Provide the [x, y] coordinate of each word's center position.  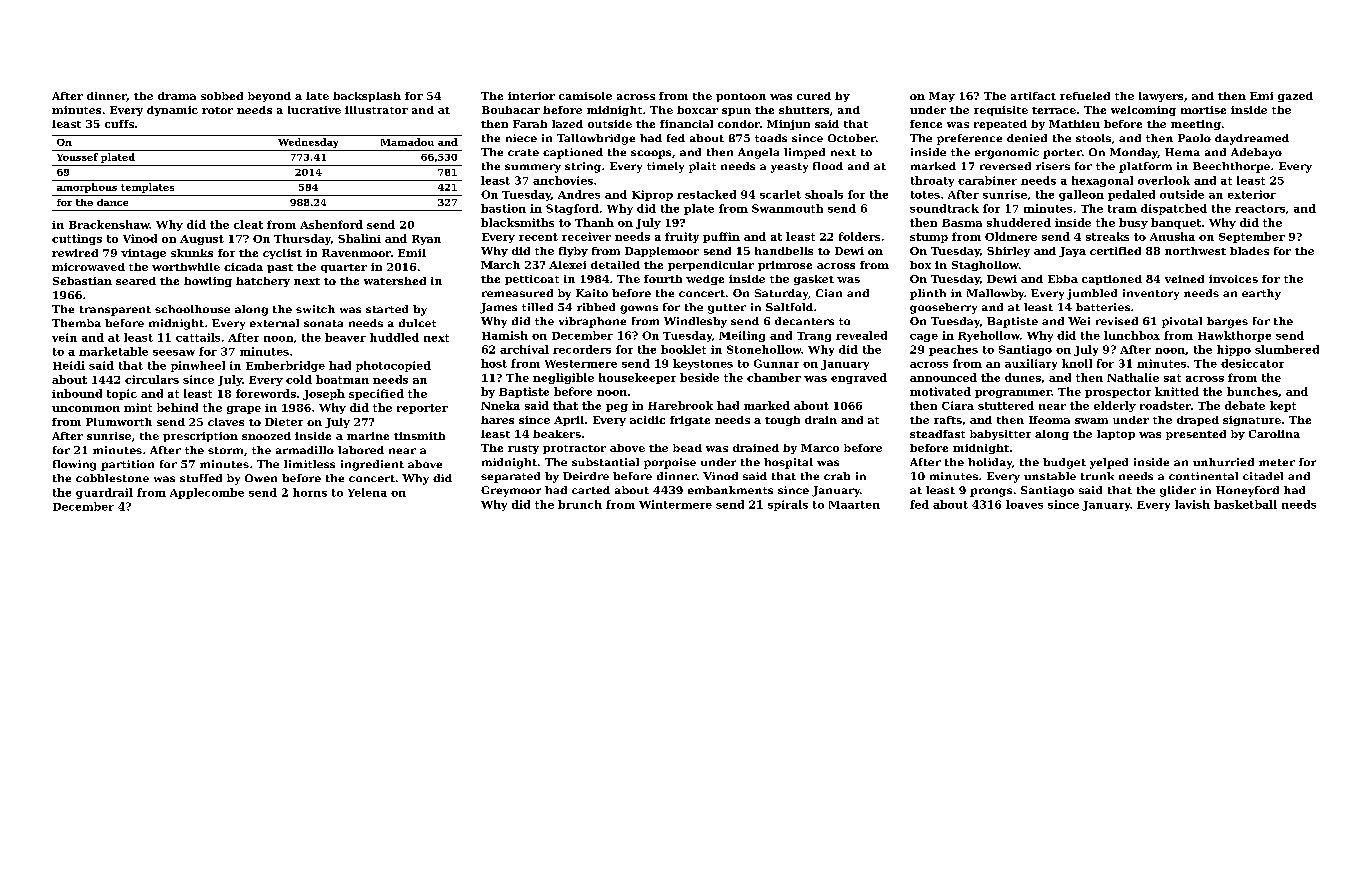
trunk [1097, 476]
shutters [804, 110]
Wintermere [675, 504]
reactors [1260, 209]
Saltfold [789, 307]
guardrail [104, 493]
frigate [690, 421]
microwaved [88, 267]
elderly [1115, 406]
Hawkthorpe [1234, 336]
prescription [200, 437]
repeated [1000, 125]
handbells [784, 251]
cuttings [77, 239]
